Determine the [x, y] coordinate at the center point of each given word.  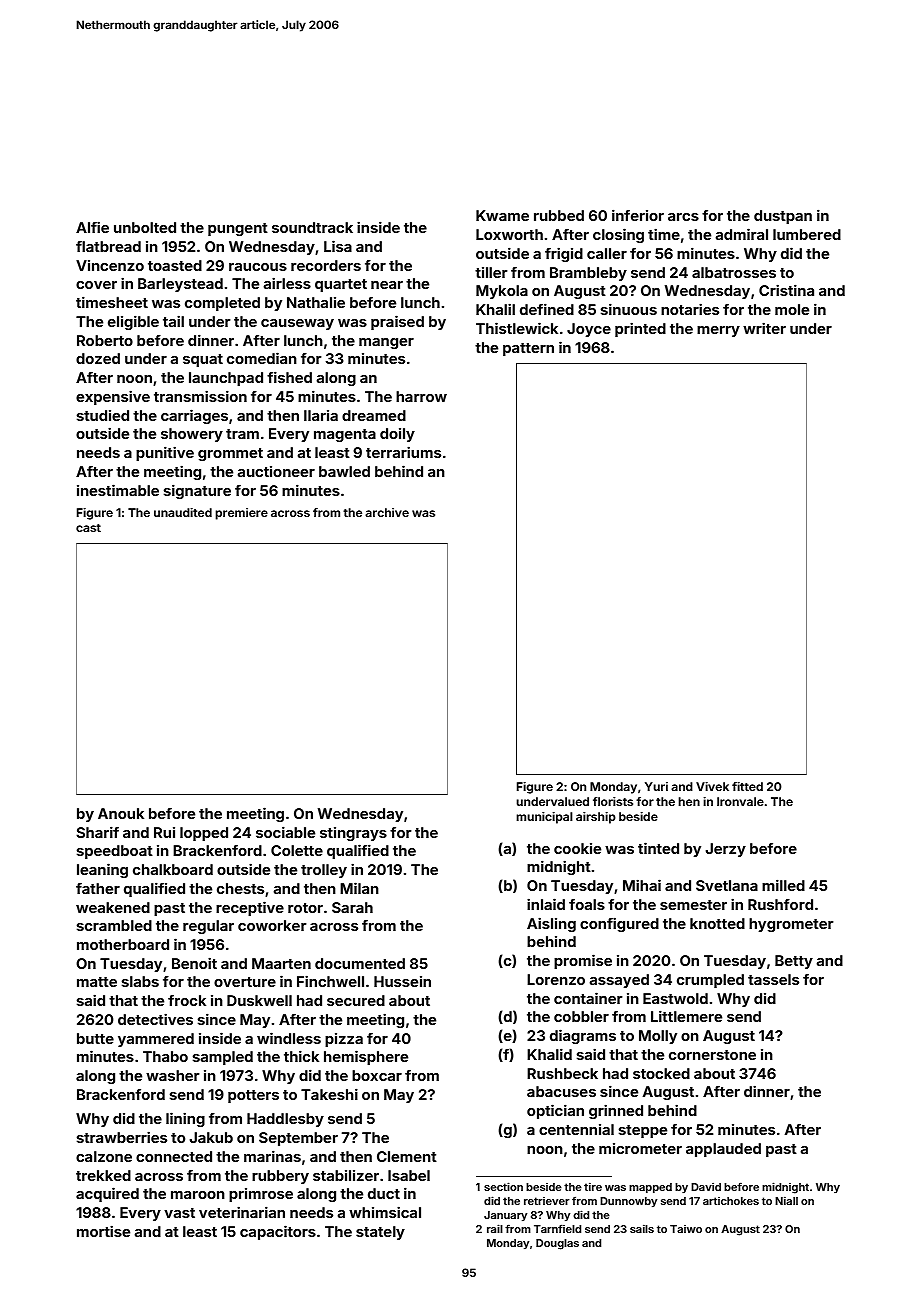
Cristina [786, 290]
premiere [241, 514]
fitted [747, 786]
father [98, 888]
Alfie [92, 227]
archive [387, 512]
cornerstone [712, 1055]
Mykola [502, 292]
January [505, 1216]
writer [764, 328]
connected [174, 1156]
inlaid [546, 904]
